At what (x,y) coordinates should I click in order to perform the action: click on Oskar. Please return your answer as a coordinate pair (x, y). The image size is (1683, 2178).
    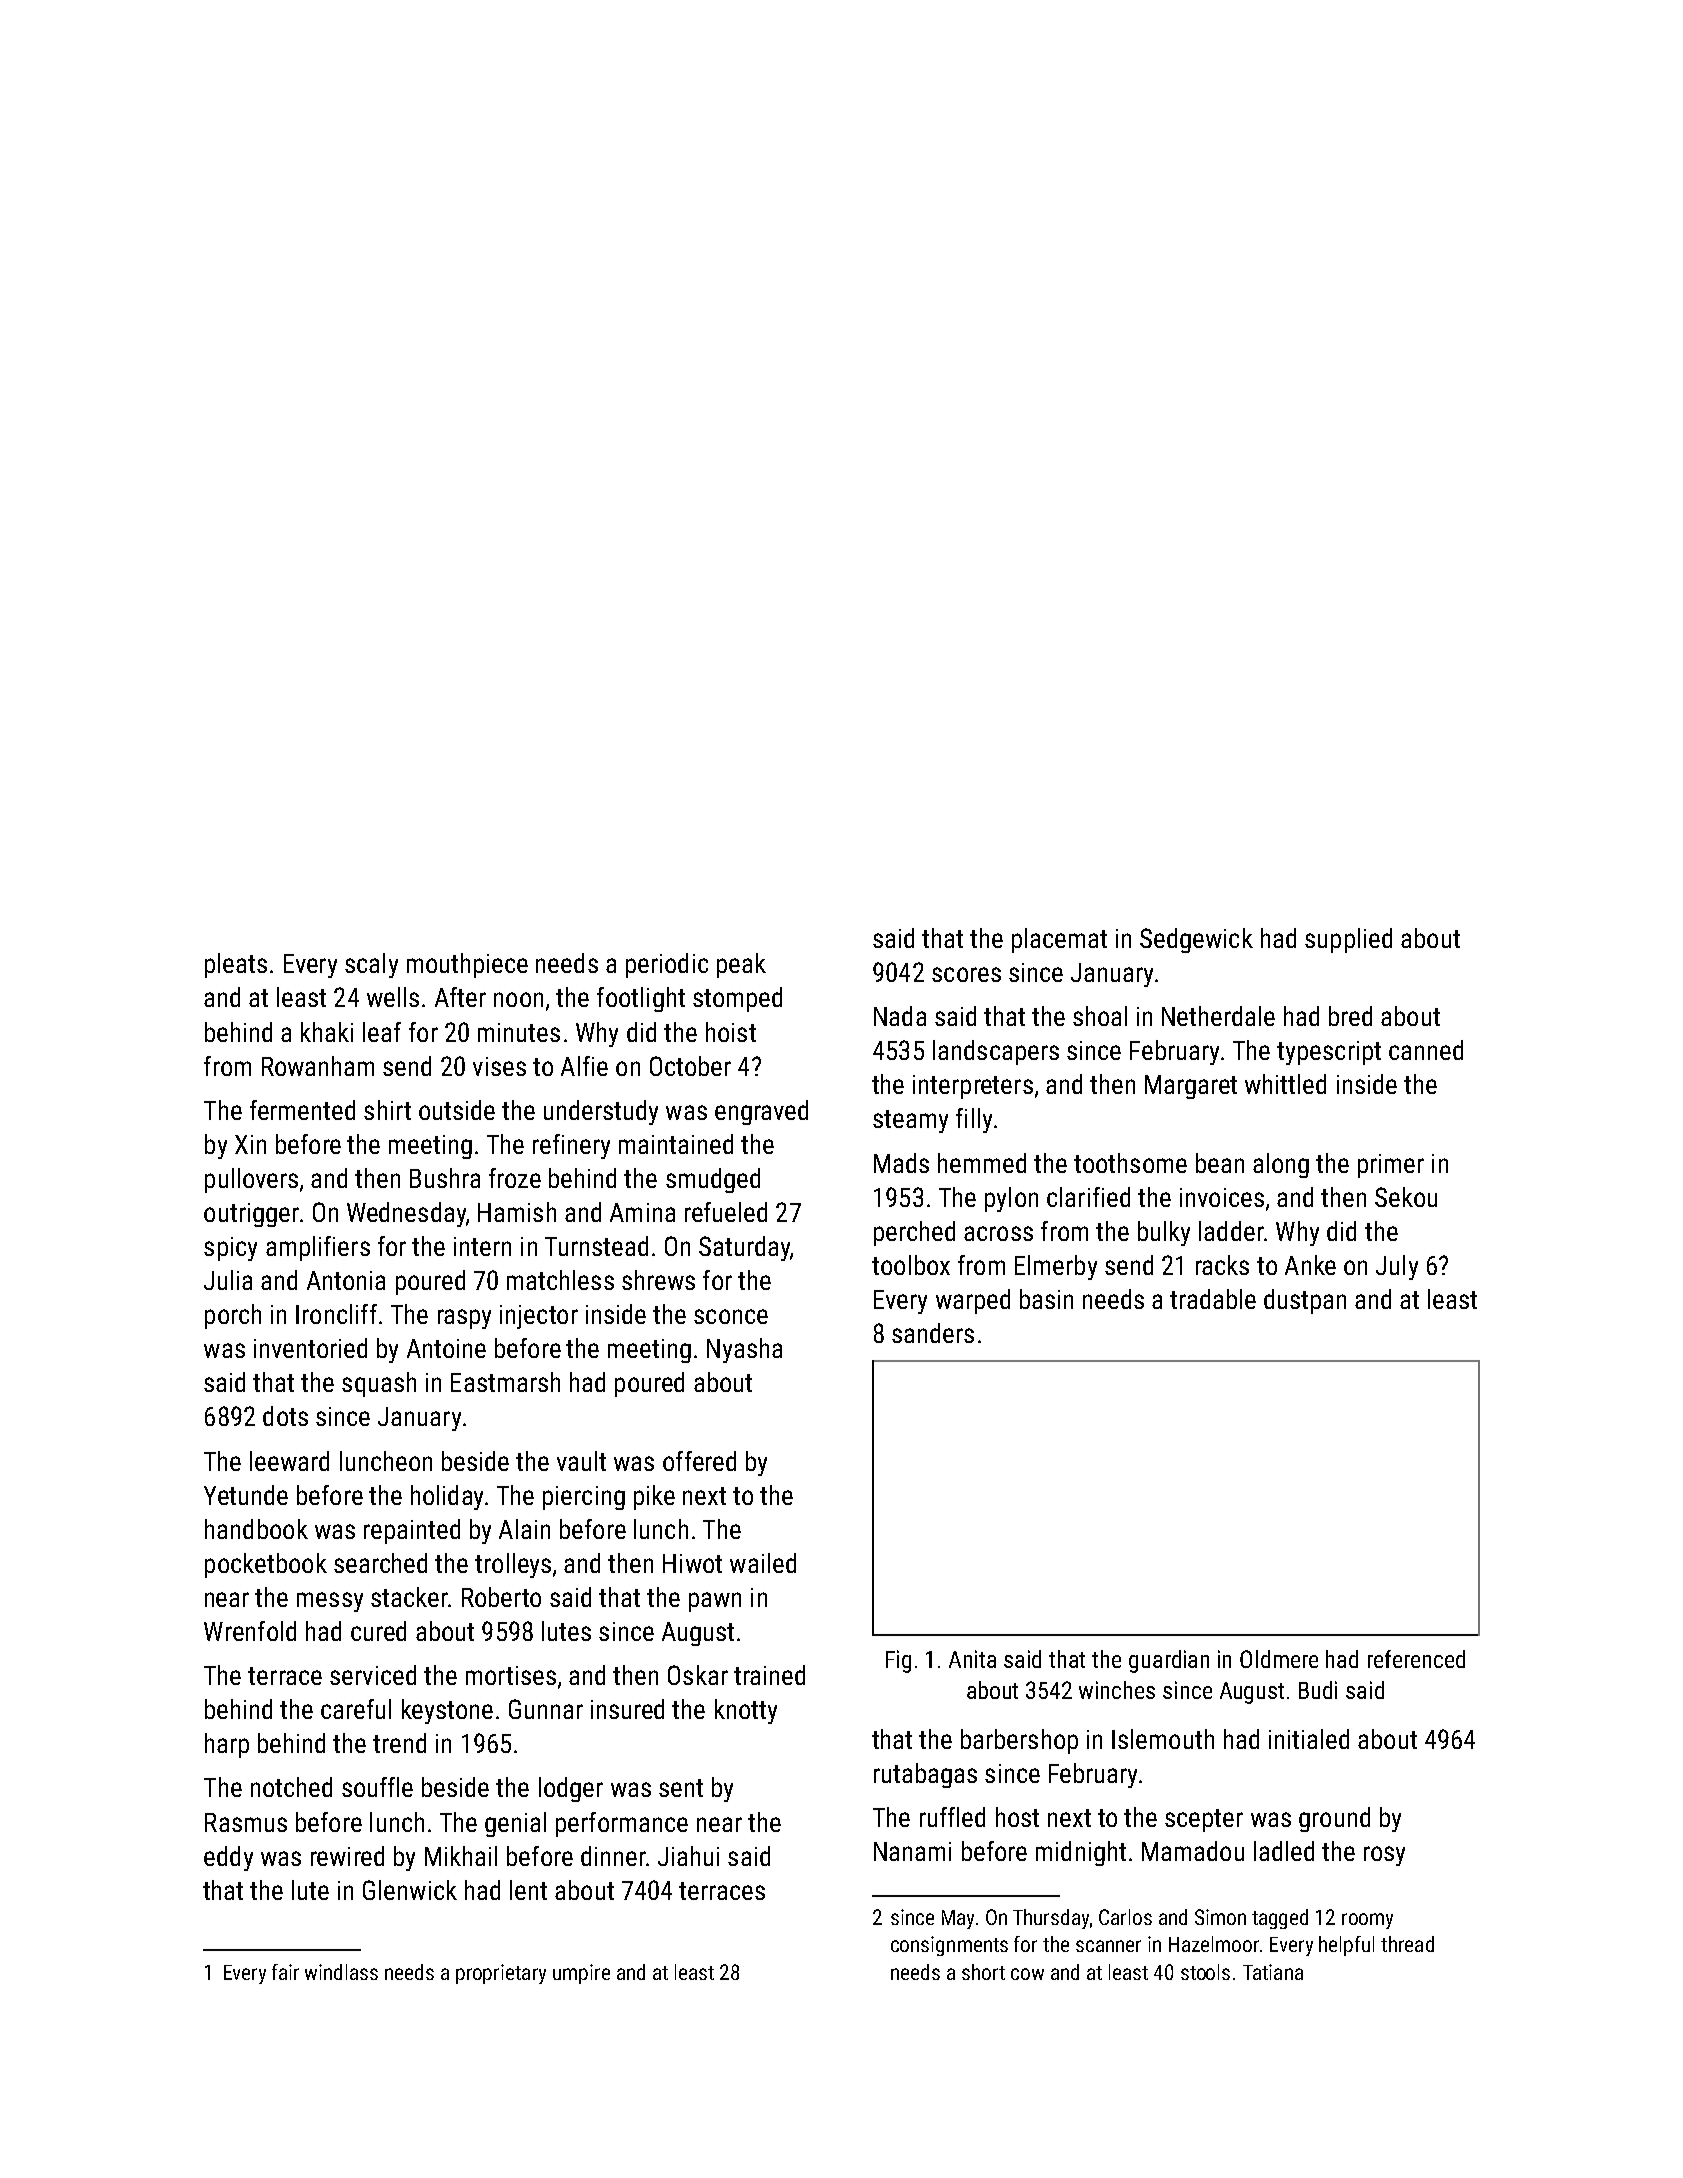
    Looking at the image, I should click on (698, 1675).
